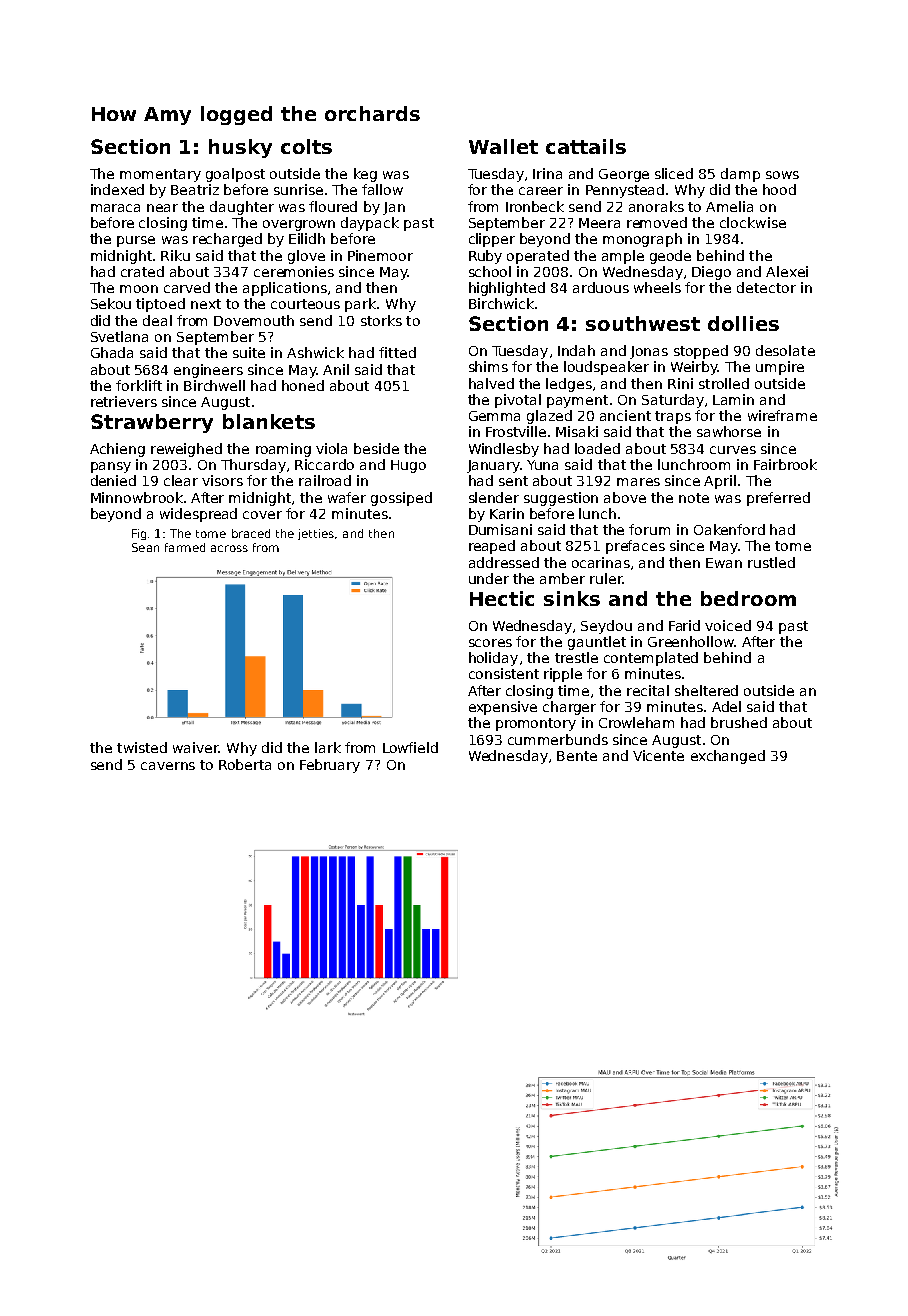  I want to click on scores, so click(490, 643).
